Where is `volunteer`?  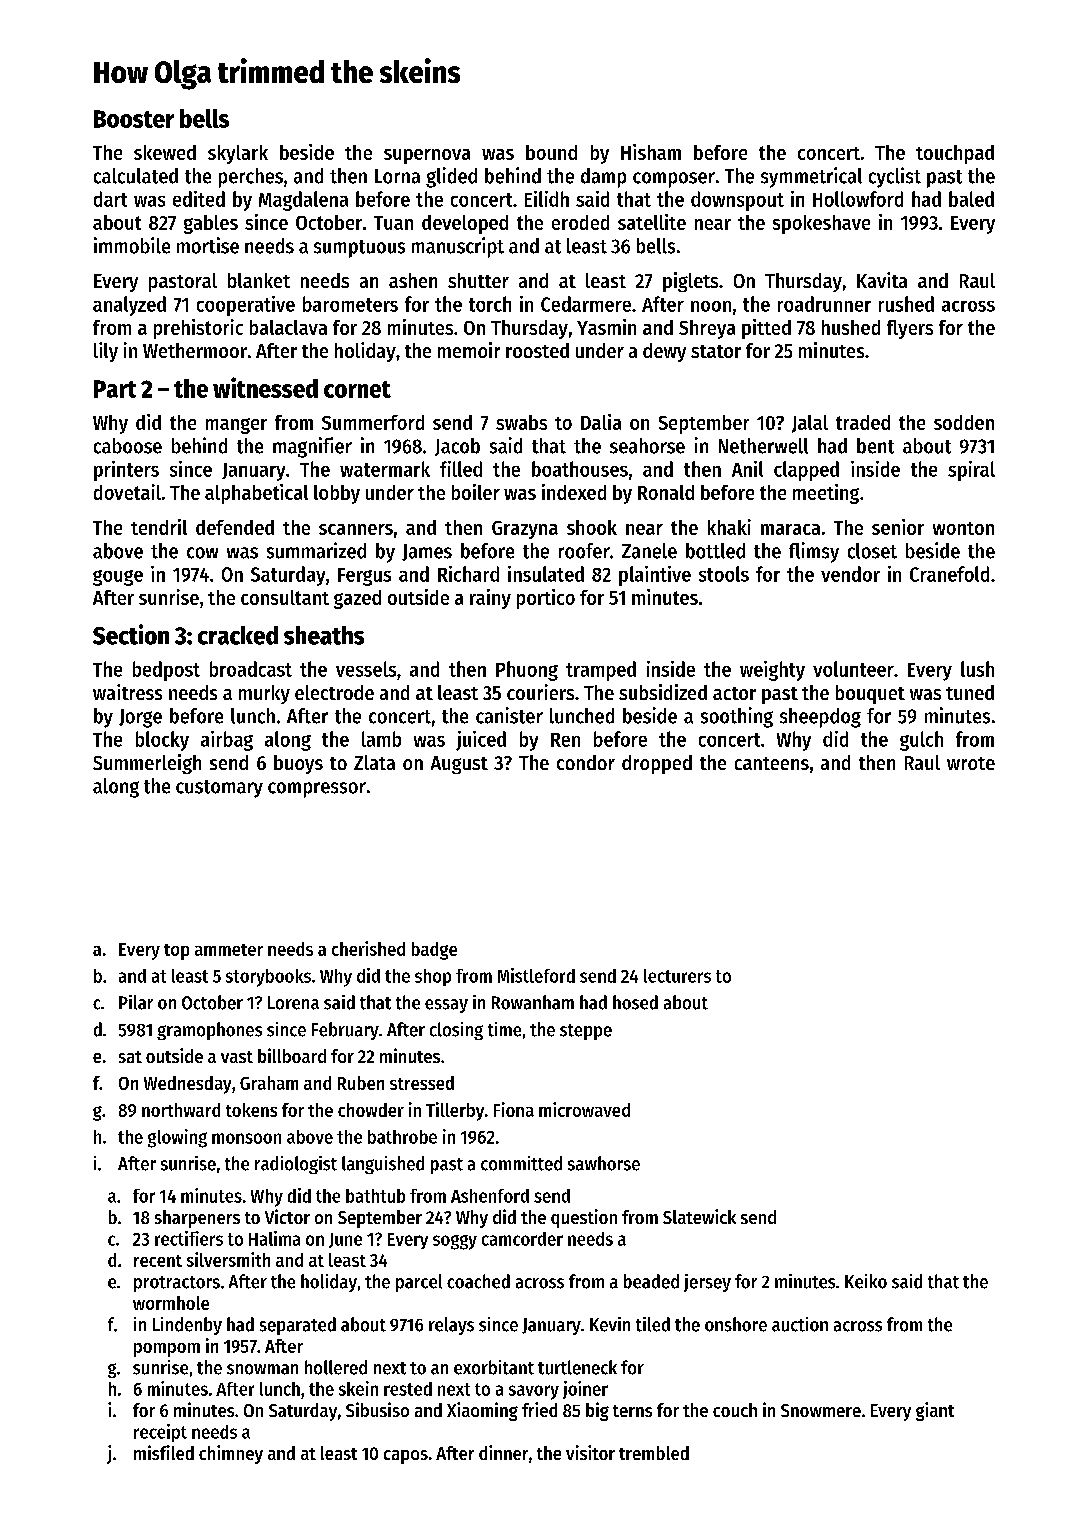 volunteer is located at coordinates (853, 669).
